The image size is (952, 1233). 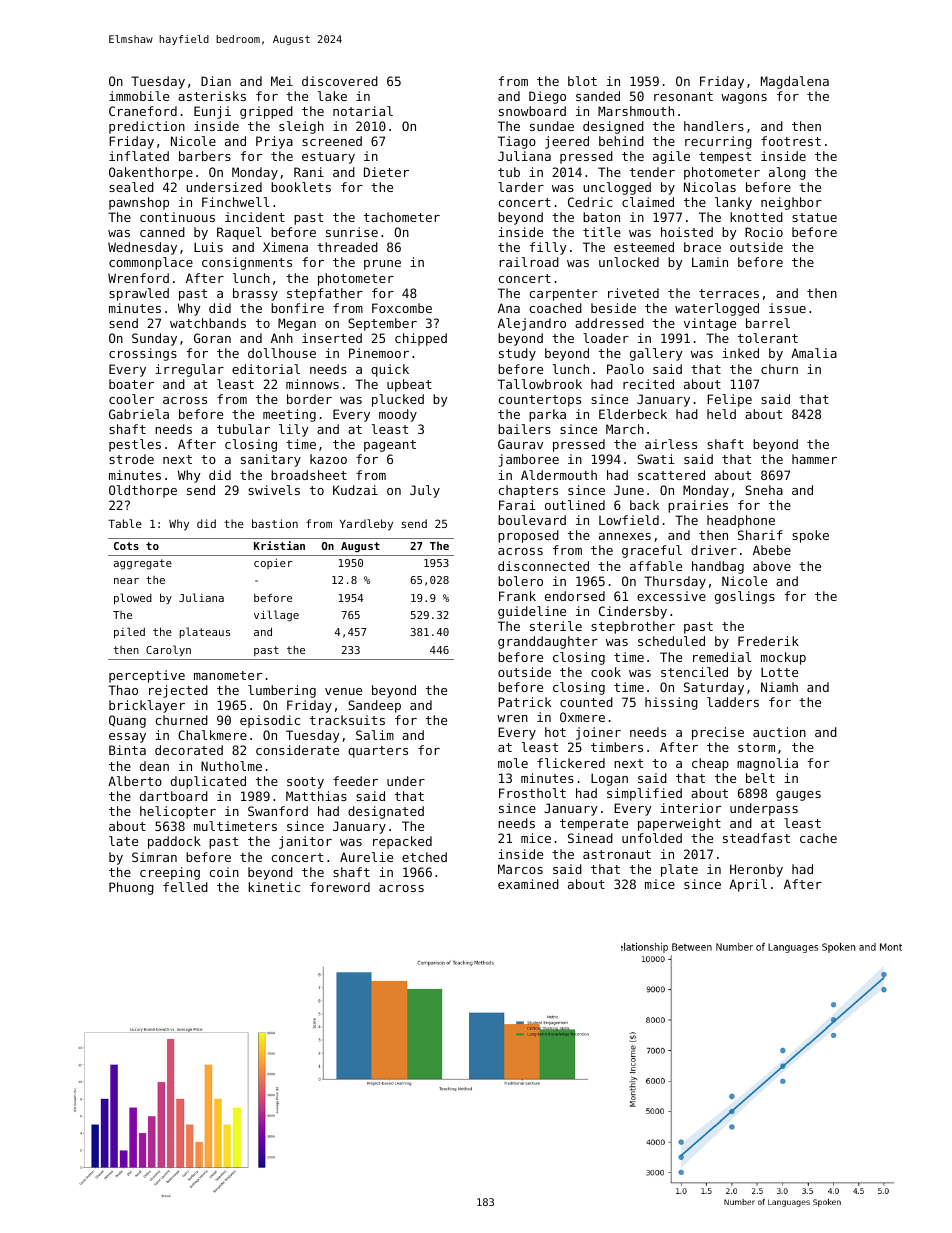 I want to click on Niamh, so click(x=779, y=687).
